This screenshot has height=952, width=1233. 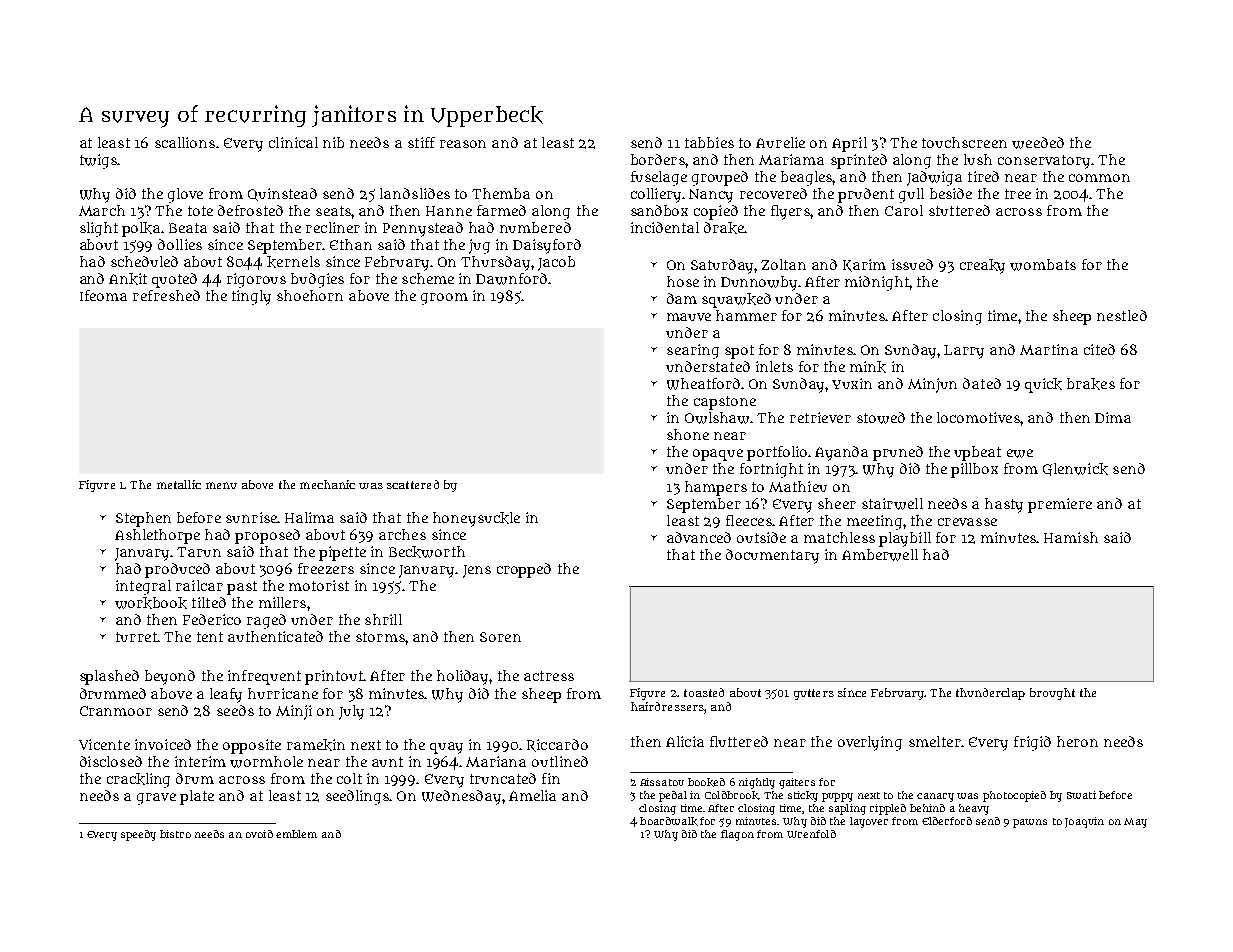 What do you see at coordinates (746, 315) in the screenshot?
I see `hammer` at bounding box center [746, 315].
